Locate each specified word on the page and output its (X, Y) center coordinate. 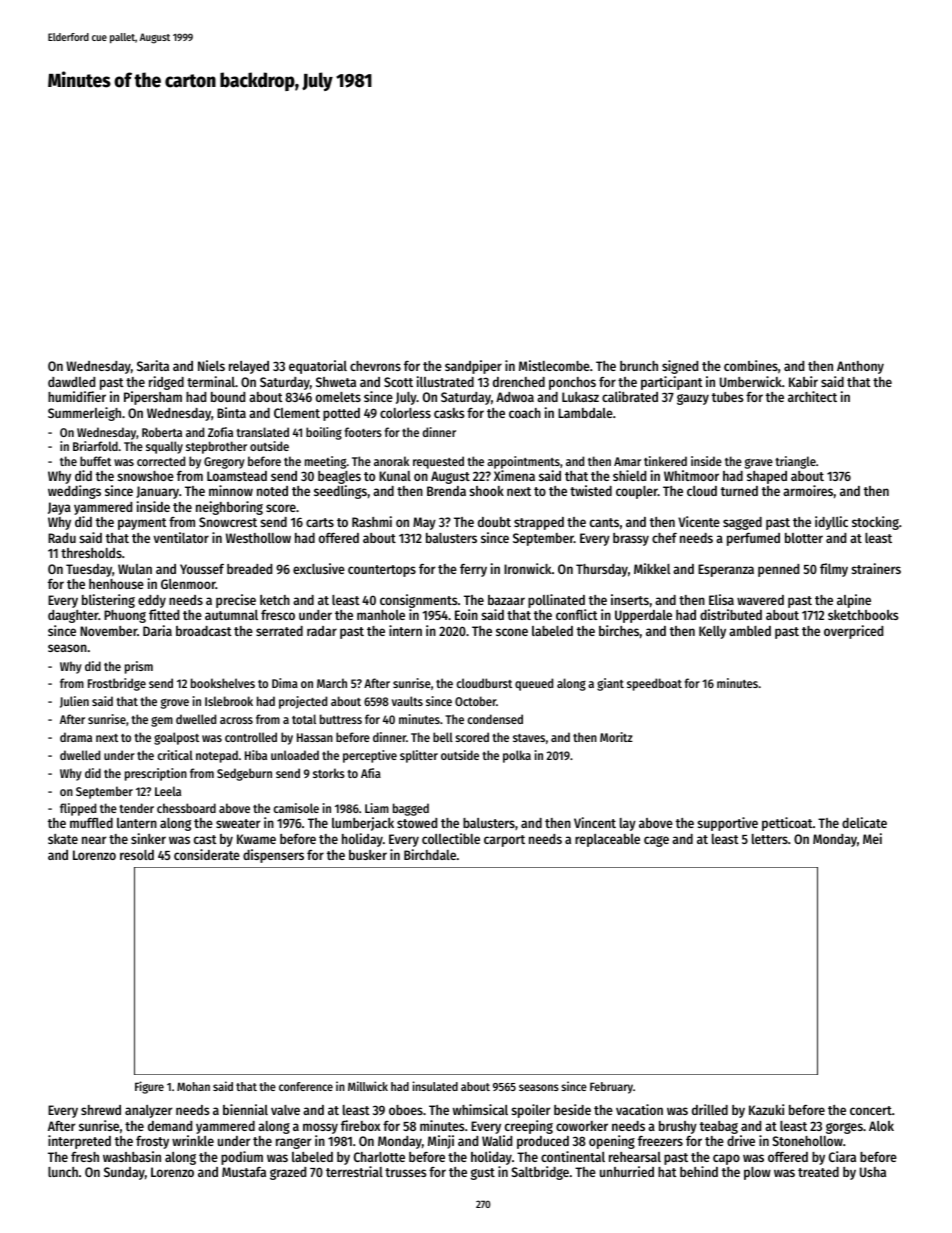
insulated (435, 1086)
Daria (157, 630)
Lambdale (585, 413)
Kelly (712, 632)
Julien (74, 702)
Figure (149, 1087)
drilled (710, 1109)
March (332, 683)
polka (517, 756)
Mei (872, 838)
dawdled (71, 382)
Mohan (193, 1086)
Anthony (860, 367)
